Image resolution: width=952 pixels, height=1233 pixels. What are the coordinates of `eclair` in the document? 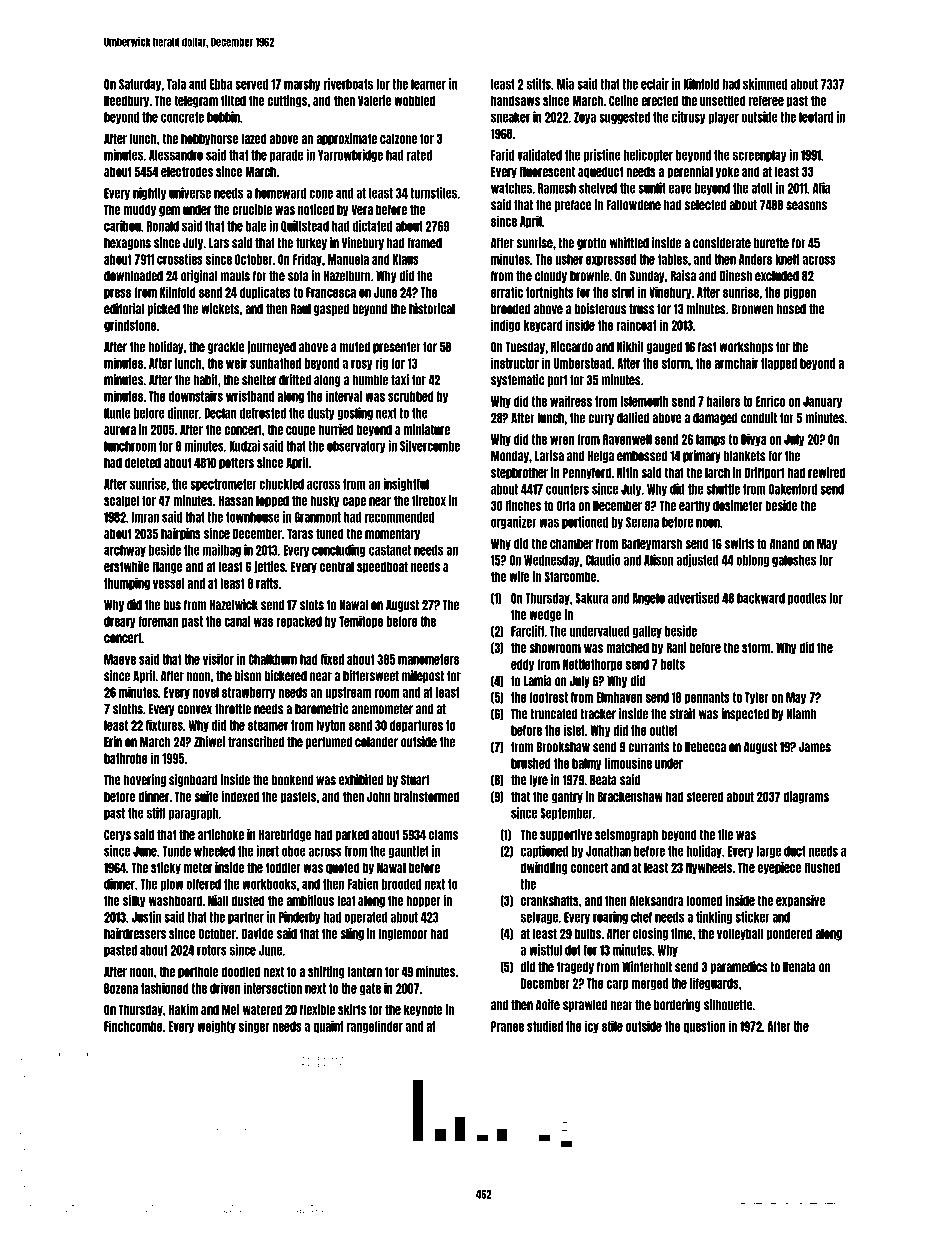 It's located at (655, 84).
